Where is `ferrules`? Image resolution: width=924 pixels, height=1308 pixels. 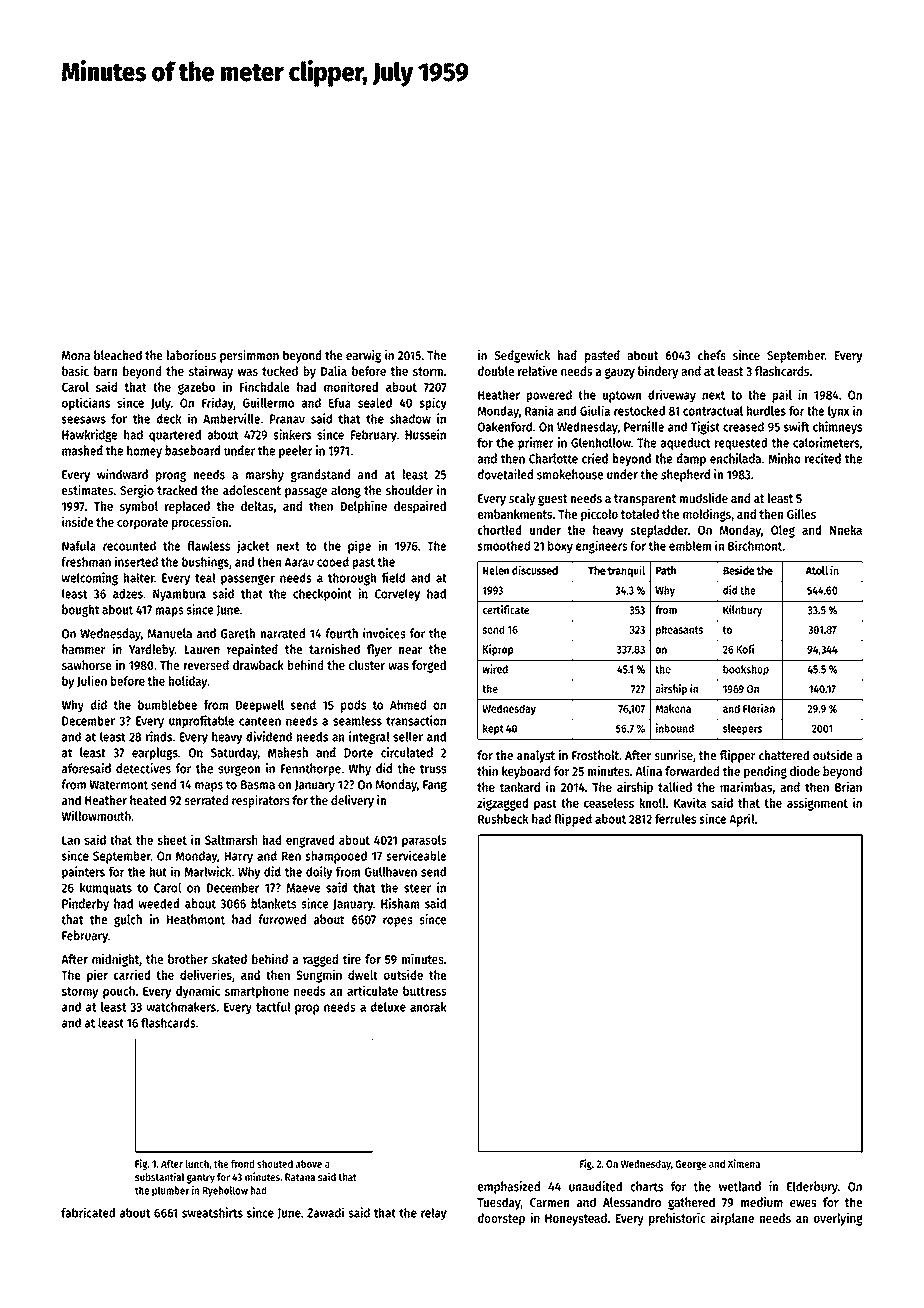 ferrules is located at coordinates (675, 819).
